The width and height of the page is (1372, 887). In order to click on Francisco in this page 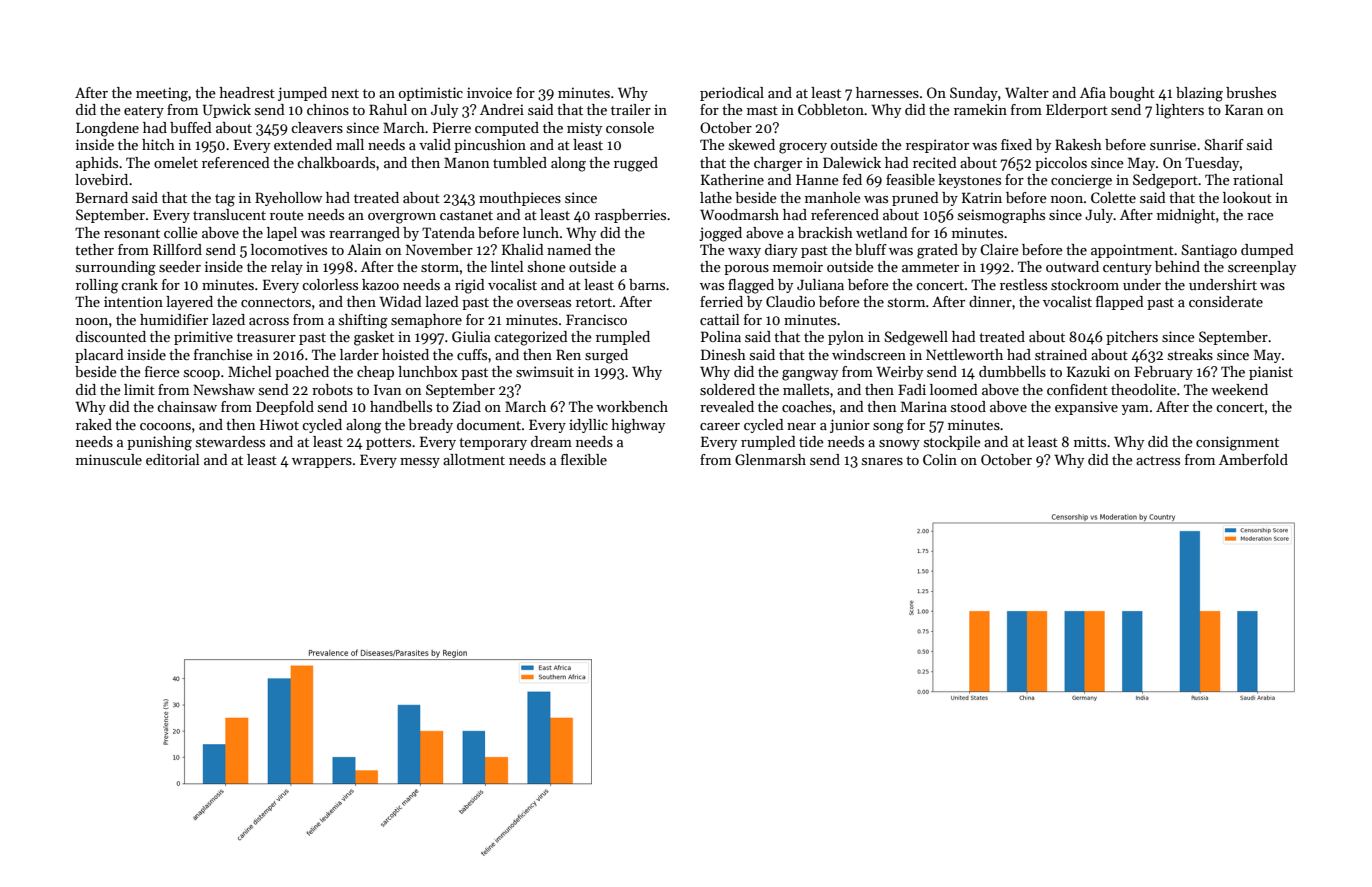, I will do `click(596, 319)`.
